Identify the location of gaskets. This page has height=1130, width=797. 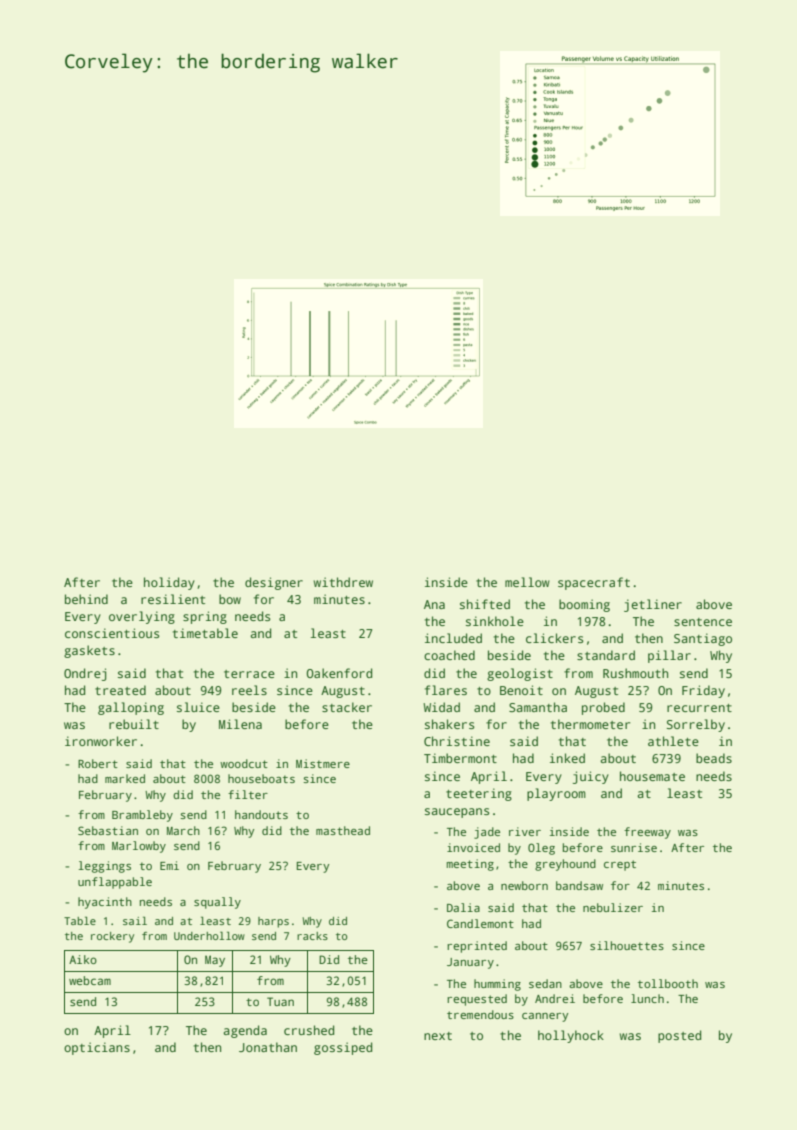
(89, 651).
